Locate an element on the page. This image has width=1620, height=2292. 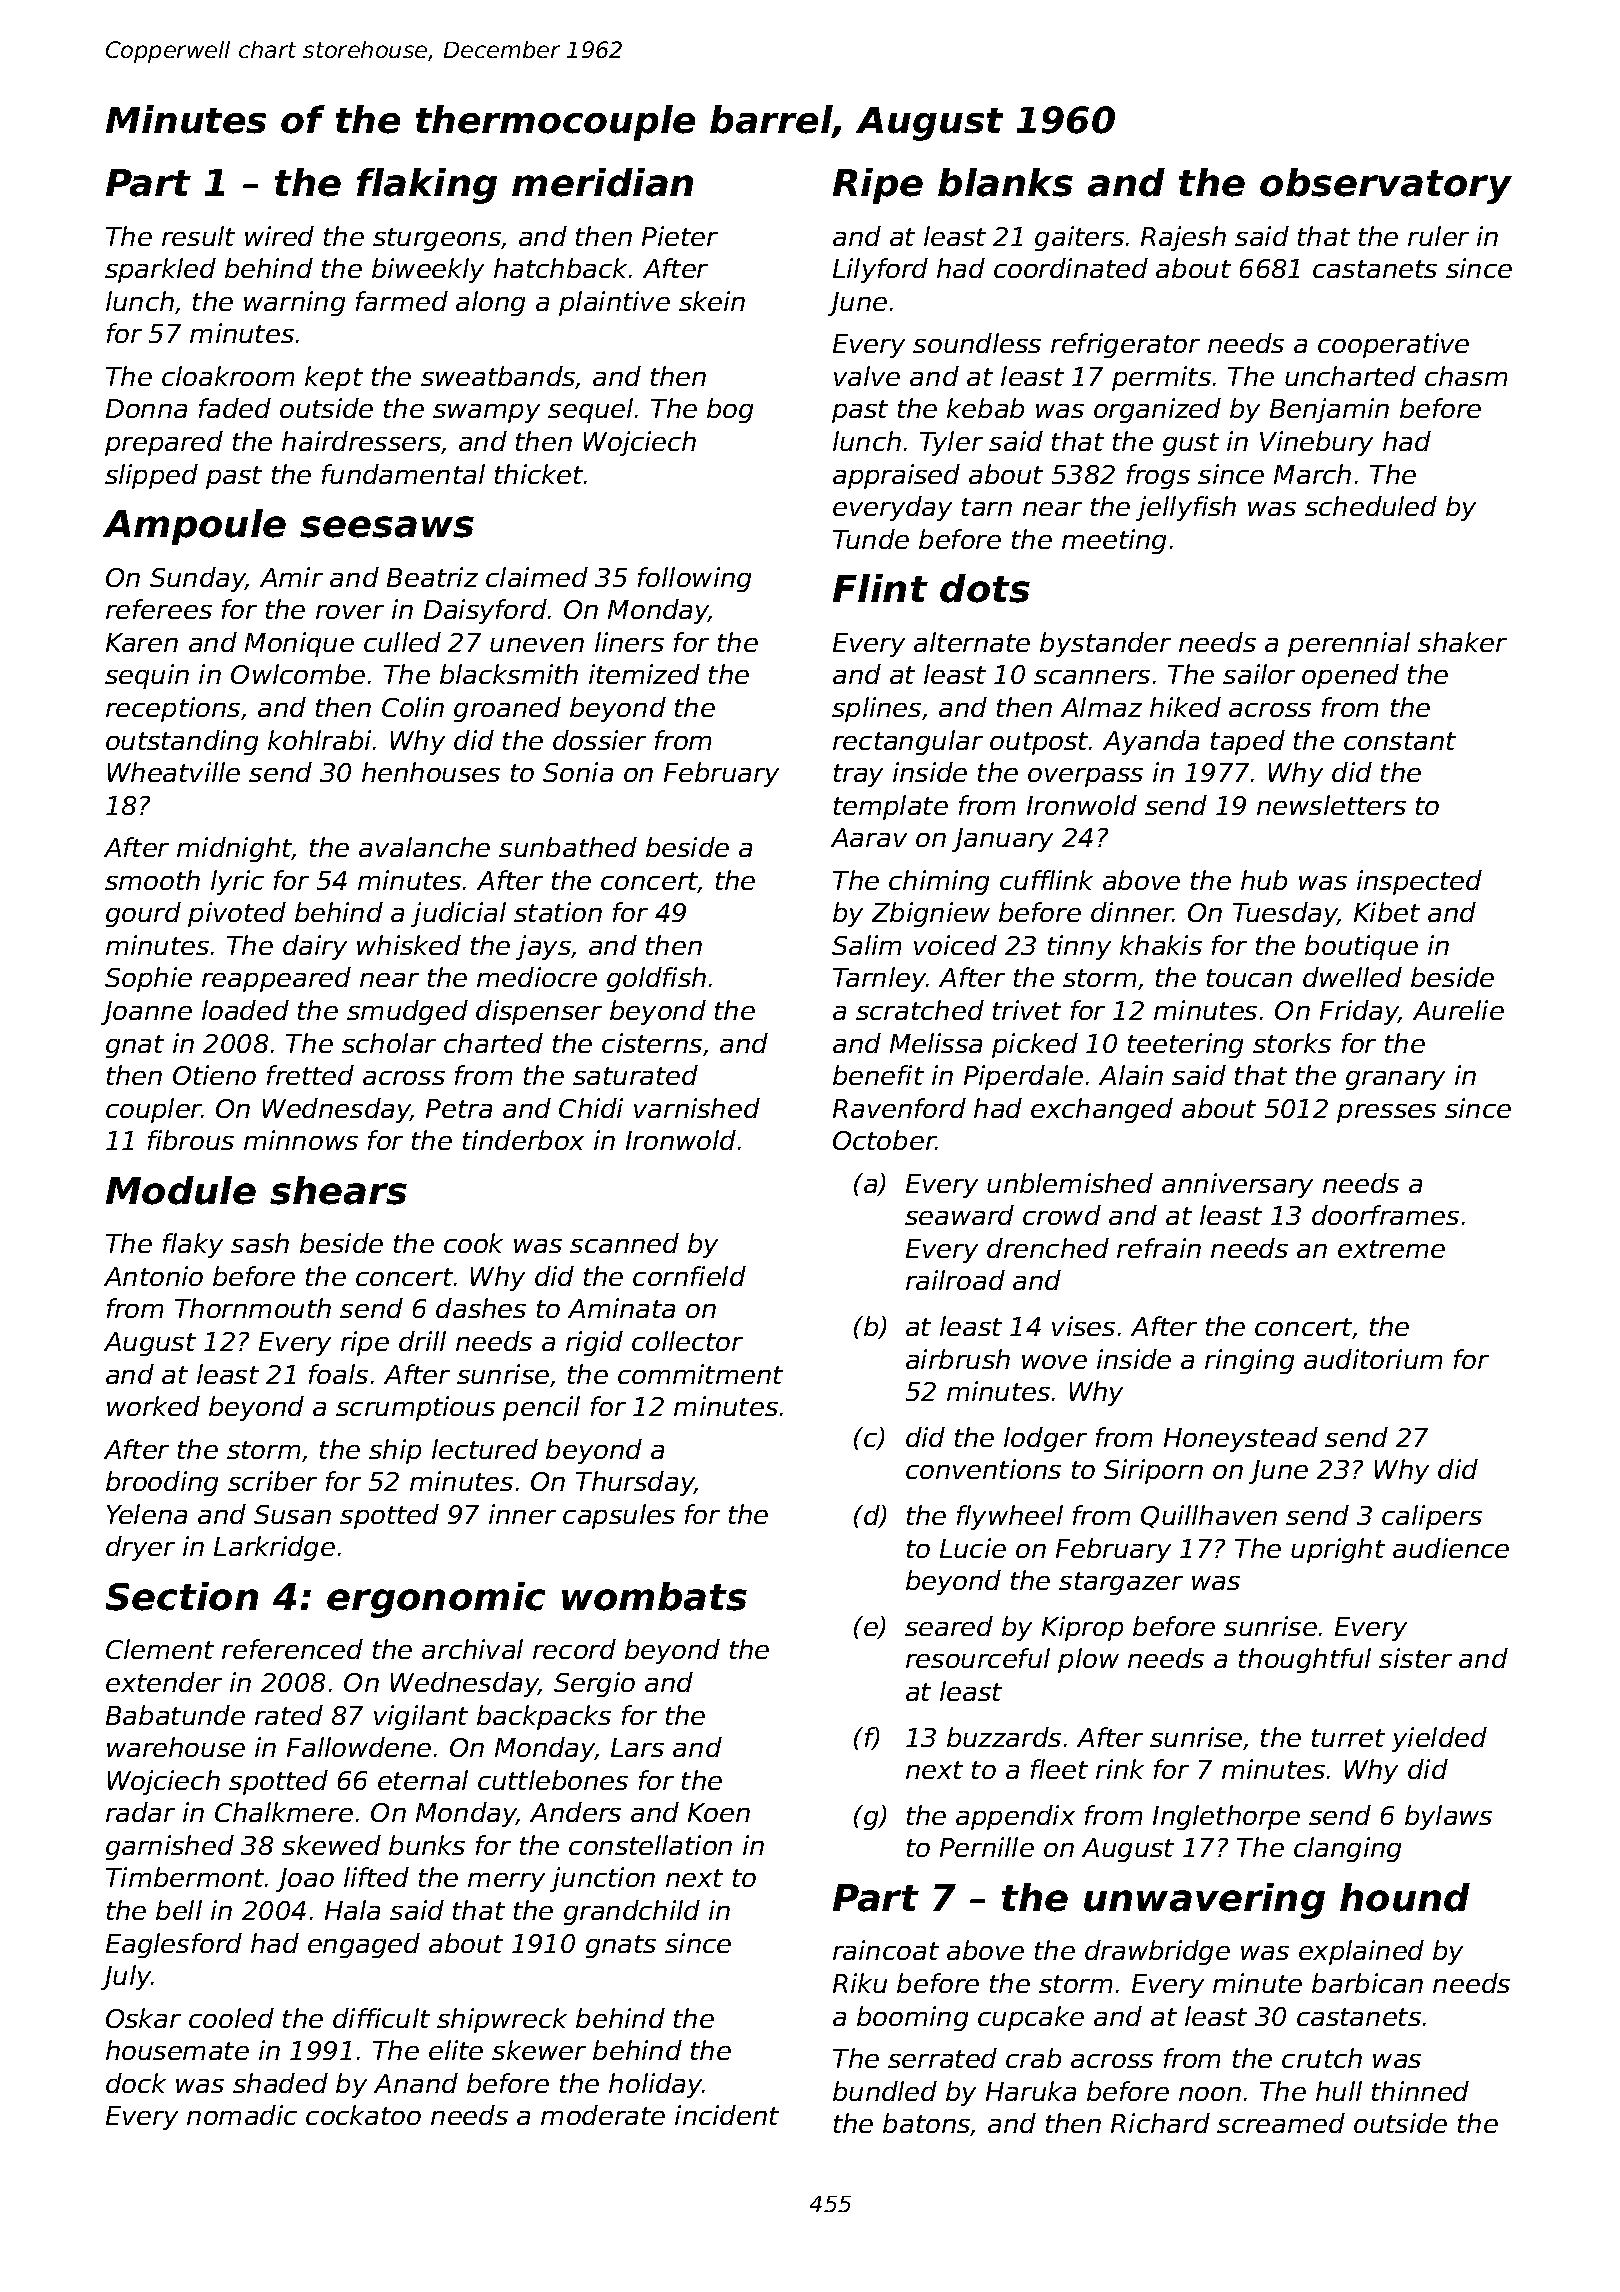
stargazer is located at coordinates (1121, 1583).
